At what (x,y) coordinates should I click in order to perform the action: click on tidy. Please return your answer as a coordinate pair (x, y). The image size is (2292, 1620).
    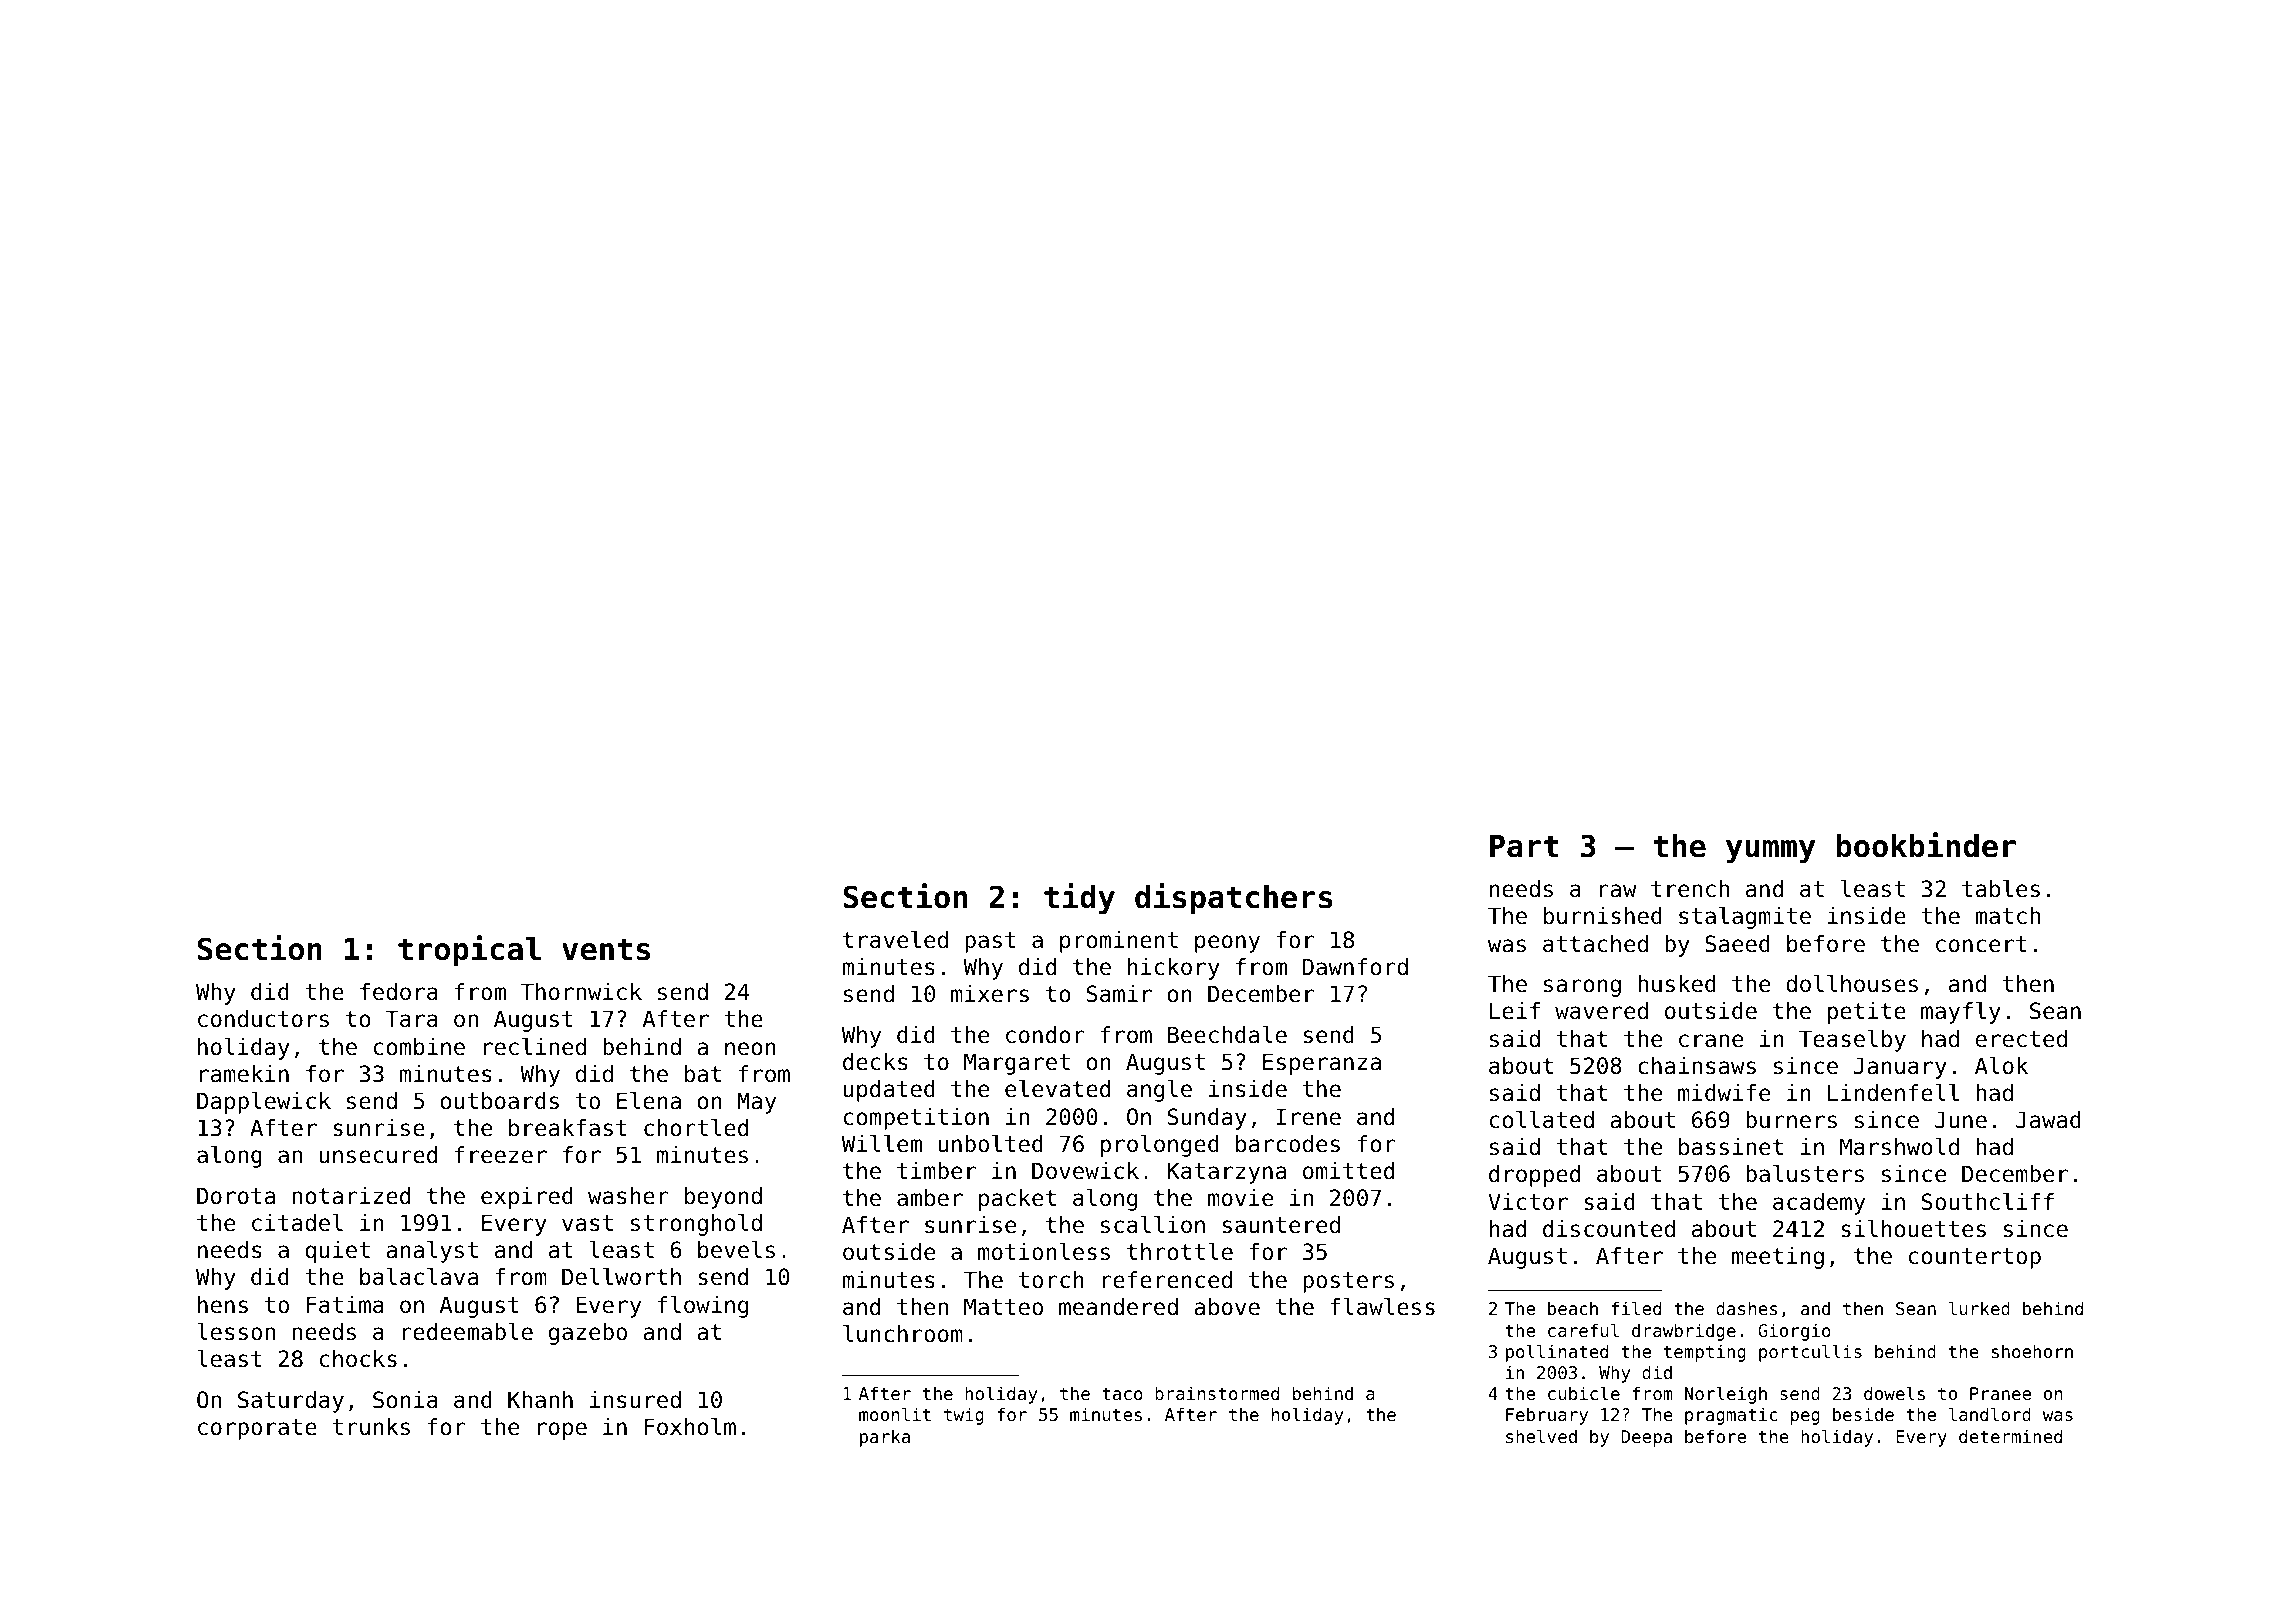
    Looking at the image, I should click on (1079, 899).
